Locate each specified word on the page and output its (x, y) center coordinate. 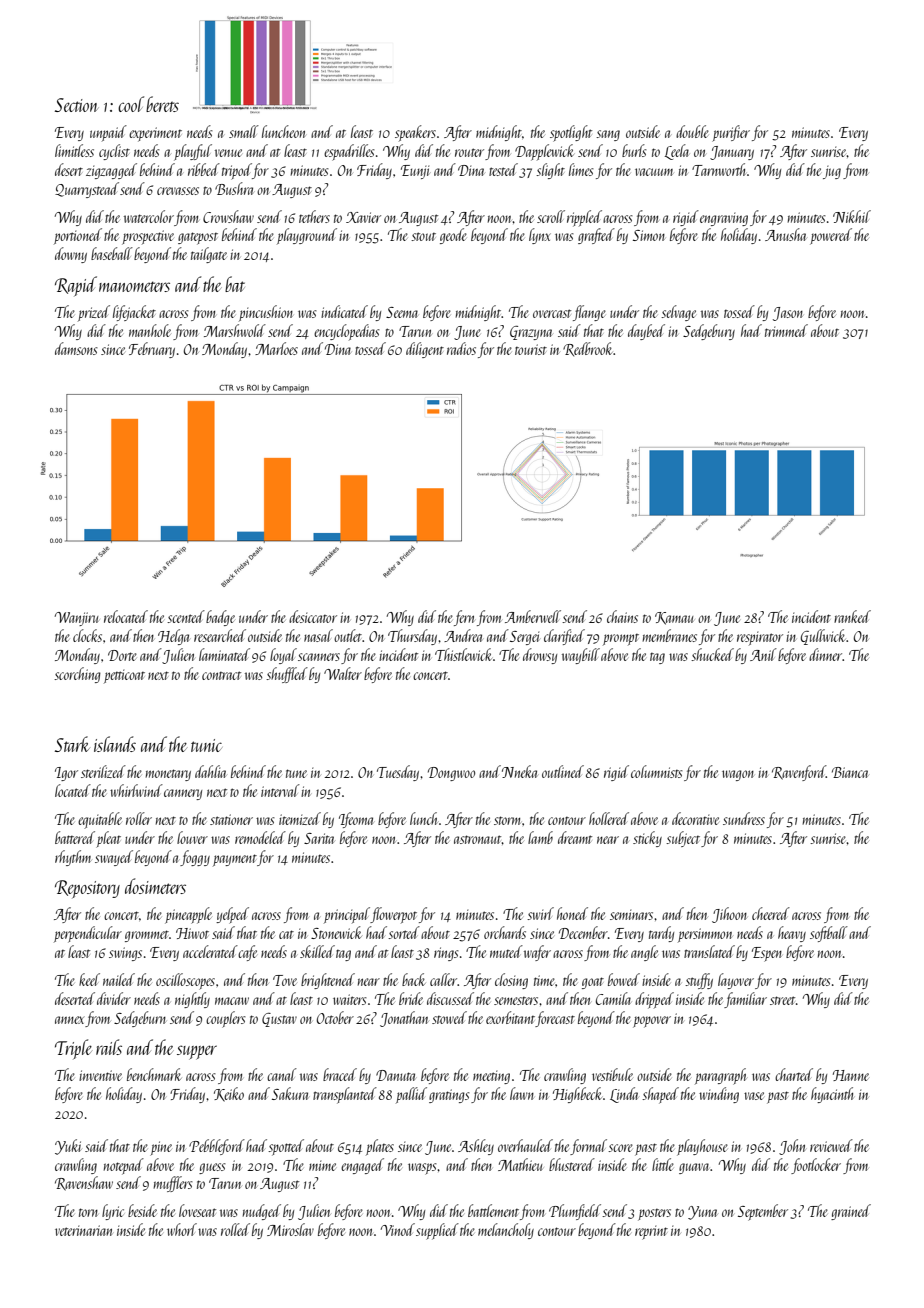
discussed (450, 998)
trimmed (786, 330)
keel (89, 979)
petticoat (124, 676)
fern (464, 618)
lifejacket (134, 313)
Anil (763, 654)
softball (829, 934)
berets (162, 104)
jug (832, 172)
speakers (415, 133)
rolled (235, 1229)
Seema (402, 312)
